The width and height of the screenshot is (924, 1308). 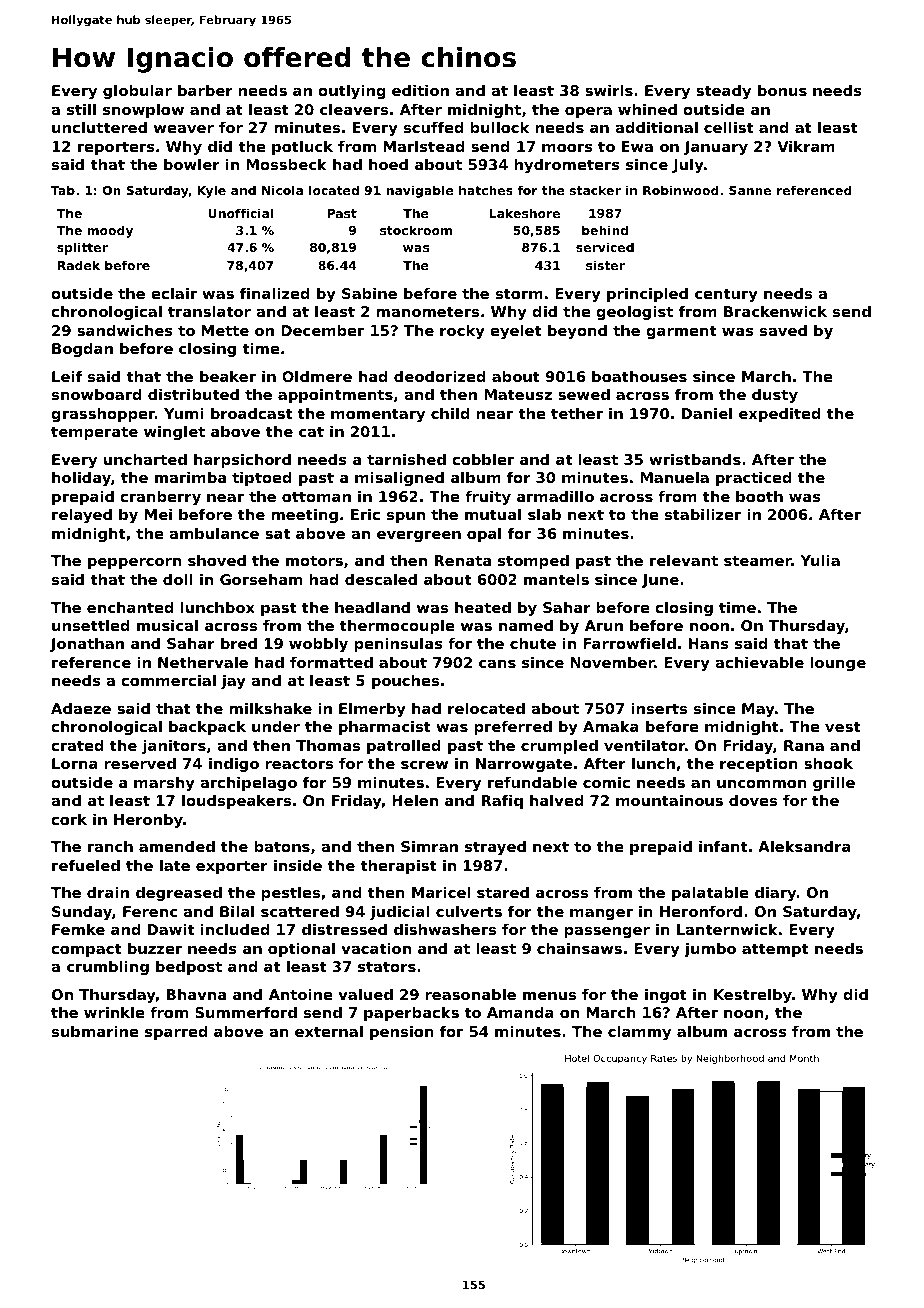 What do you see at coordinates (328, 745) in the screenshot?
I see `Thomas` at bounding box center [328, 745].
